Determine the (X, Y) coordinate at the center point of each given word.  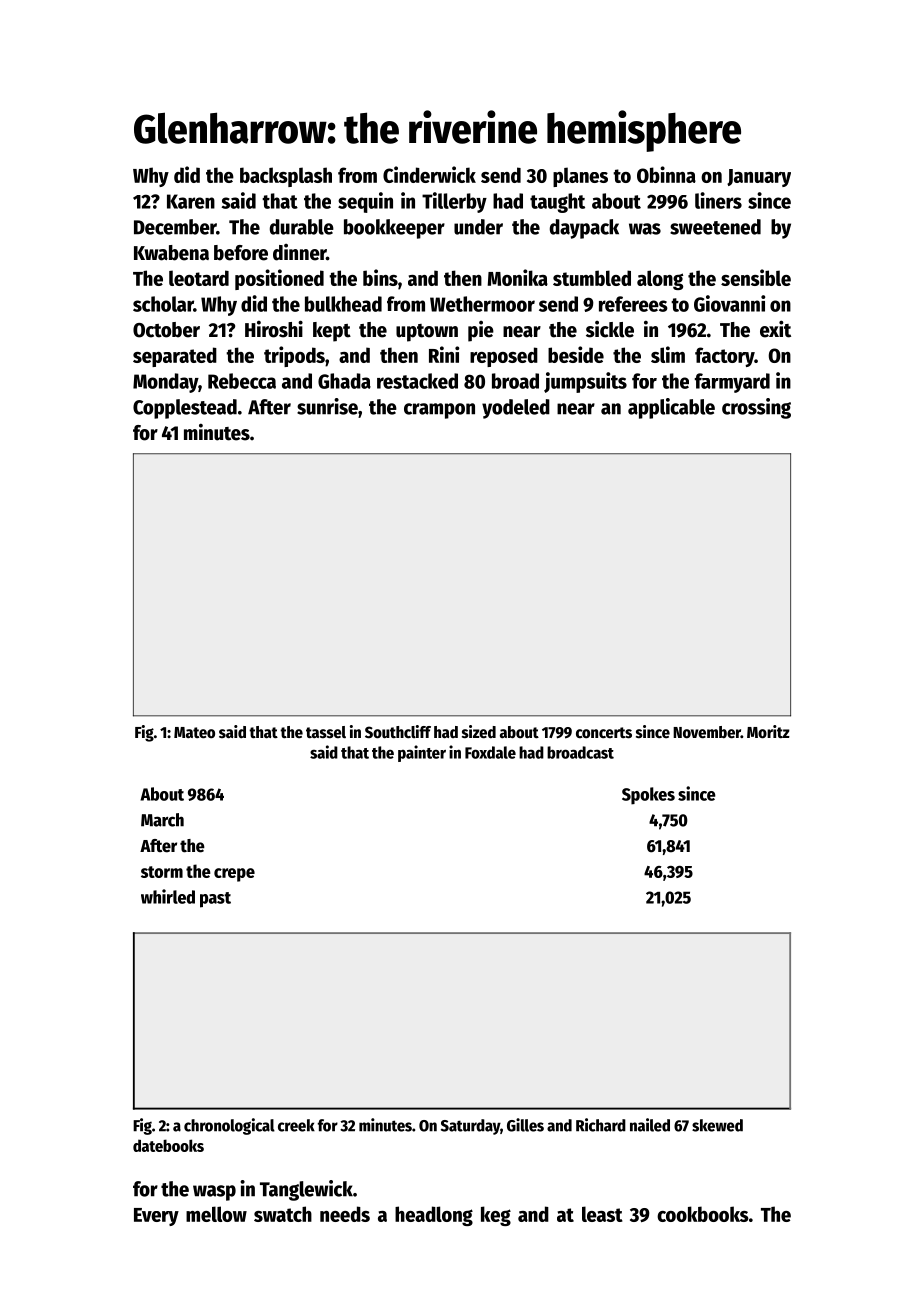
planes (580, 177)
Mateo (194, 733)
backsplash (286, 177)
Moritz (768, 732)
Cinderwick (429, 174)
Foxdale (490, 752)
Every (156, 1217)
